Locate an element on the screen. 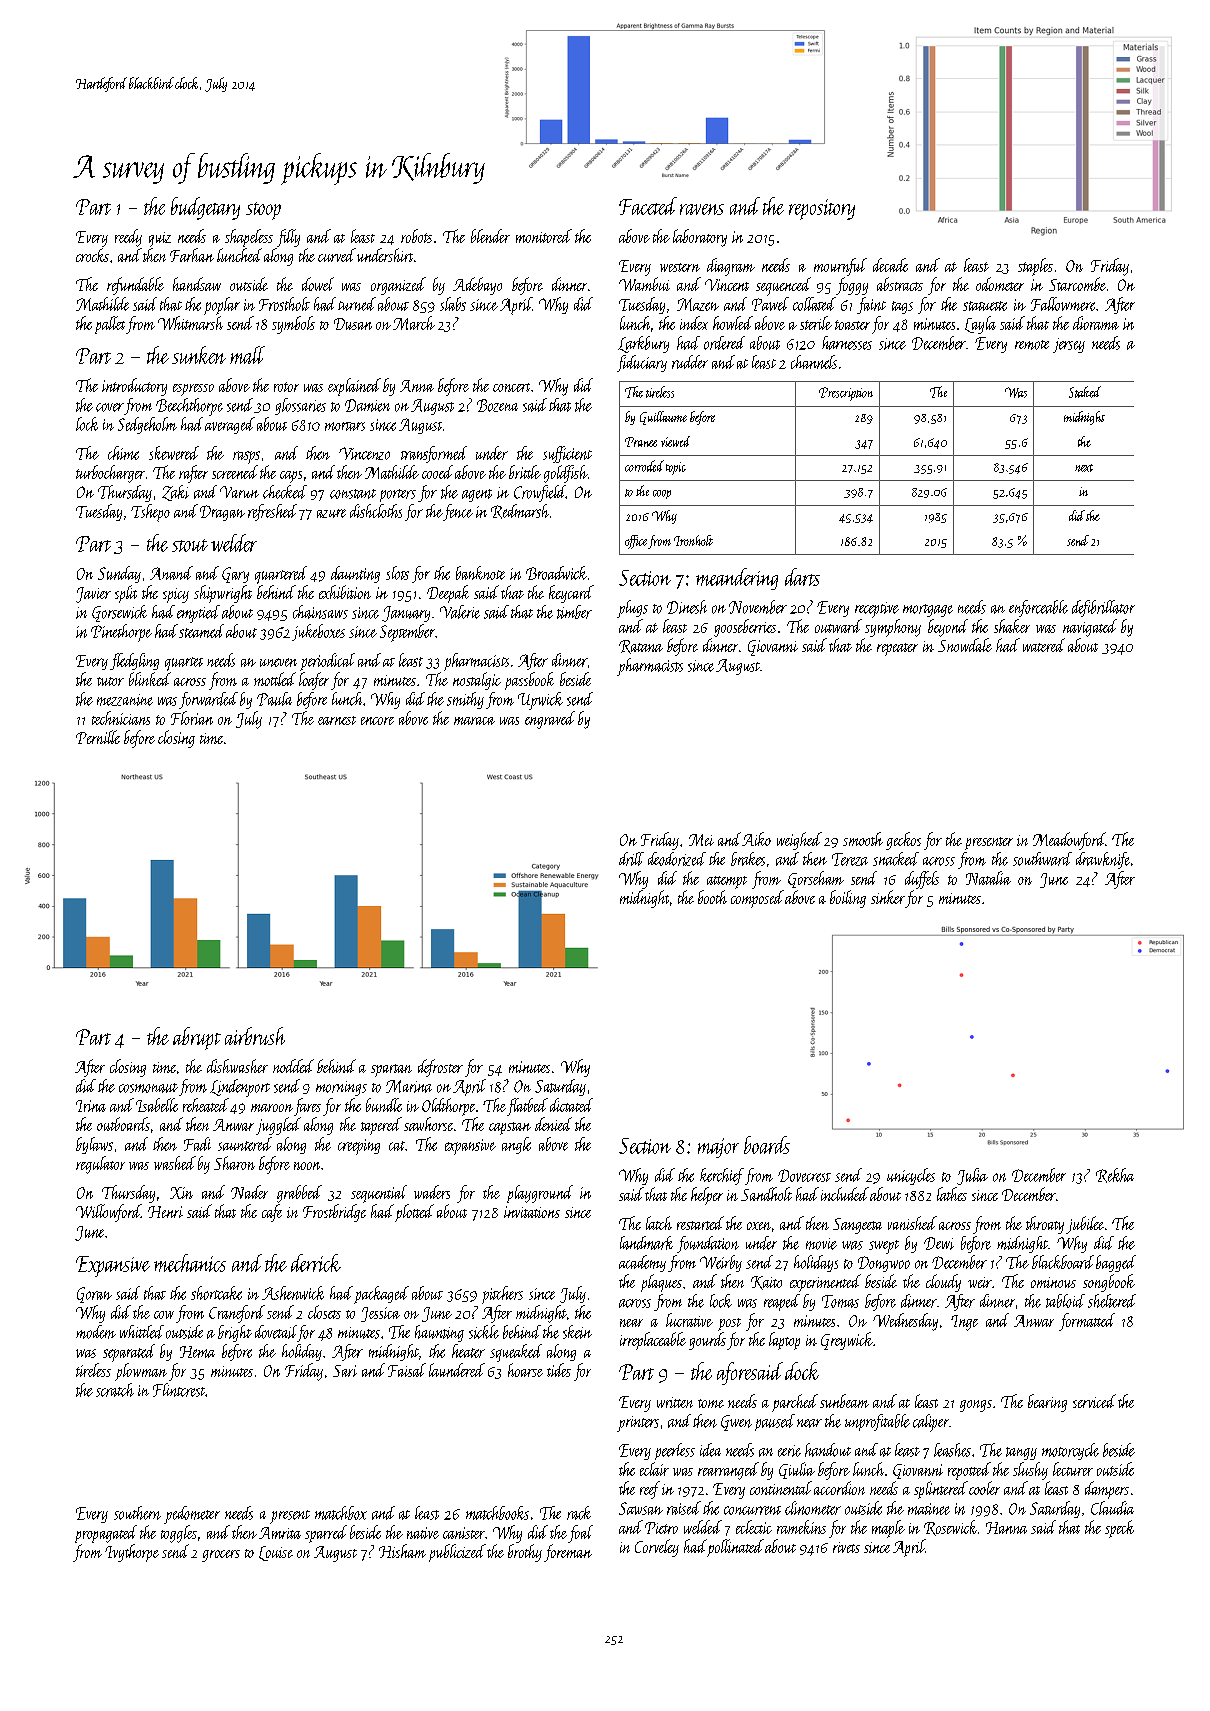 This screenshot has height=1711, width=1210. airbrush is located at coordinates (255, 1036).
